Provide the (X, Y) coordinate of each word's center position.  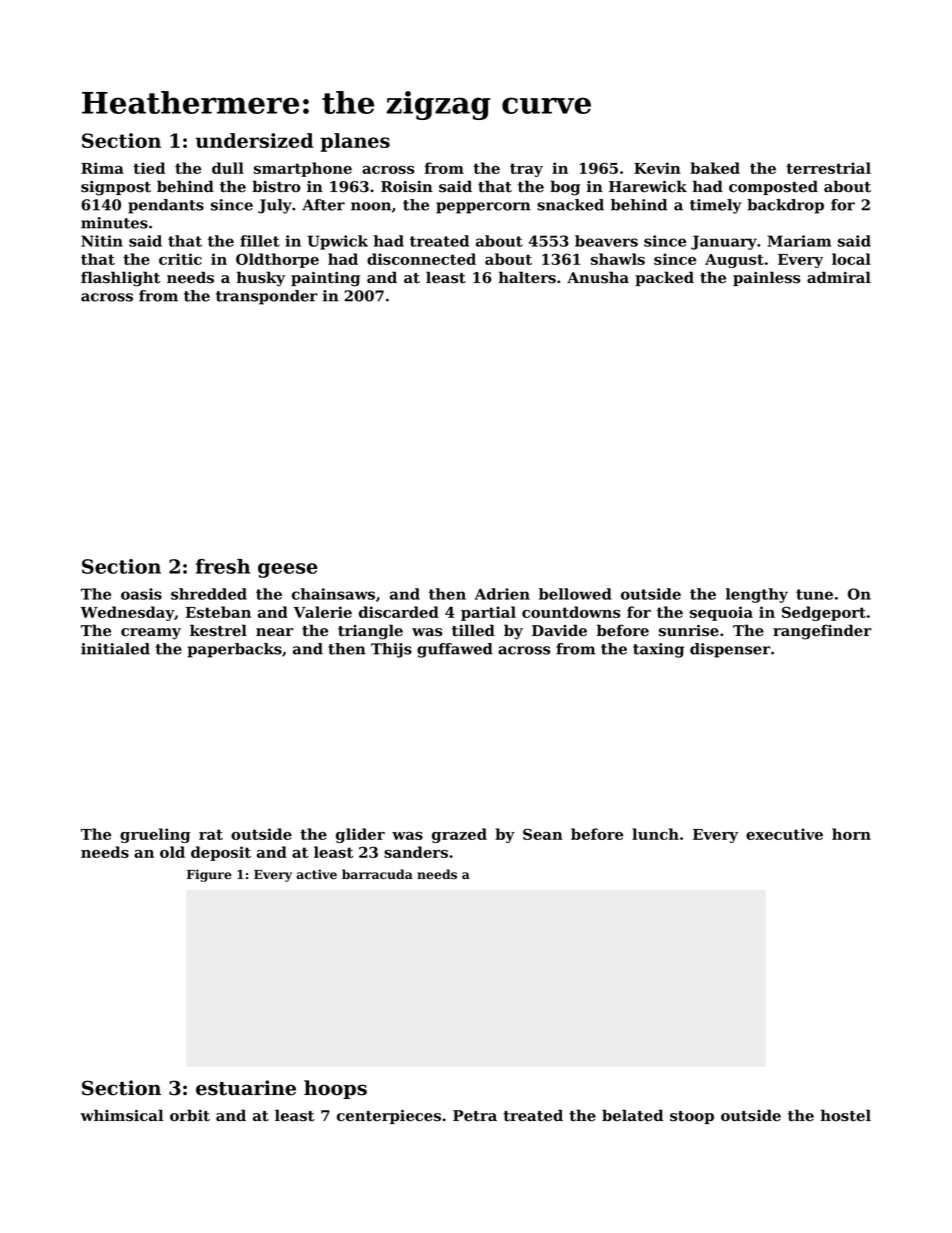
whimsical (121, 1115)
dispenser (730, 650)
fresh (223, 566)
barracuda (377, 874)
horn (851, 834)
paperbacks (235, 650)
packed (664, 278)
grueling (155, 835)
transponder (266, 297)
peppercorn (483, 208)
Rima (102, 168)
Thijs (391, 650)
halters (527, 277)
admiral (839, 277)
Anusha (598, 277)
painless (766, 278)
